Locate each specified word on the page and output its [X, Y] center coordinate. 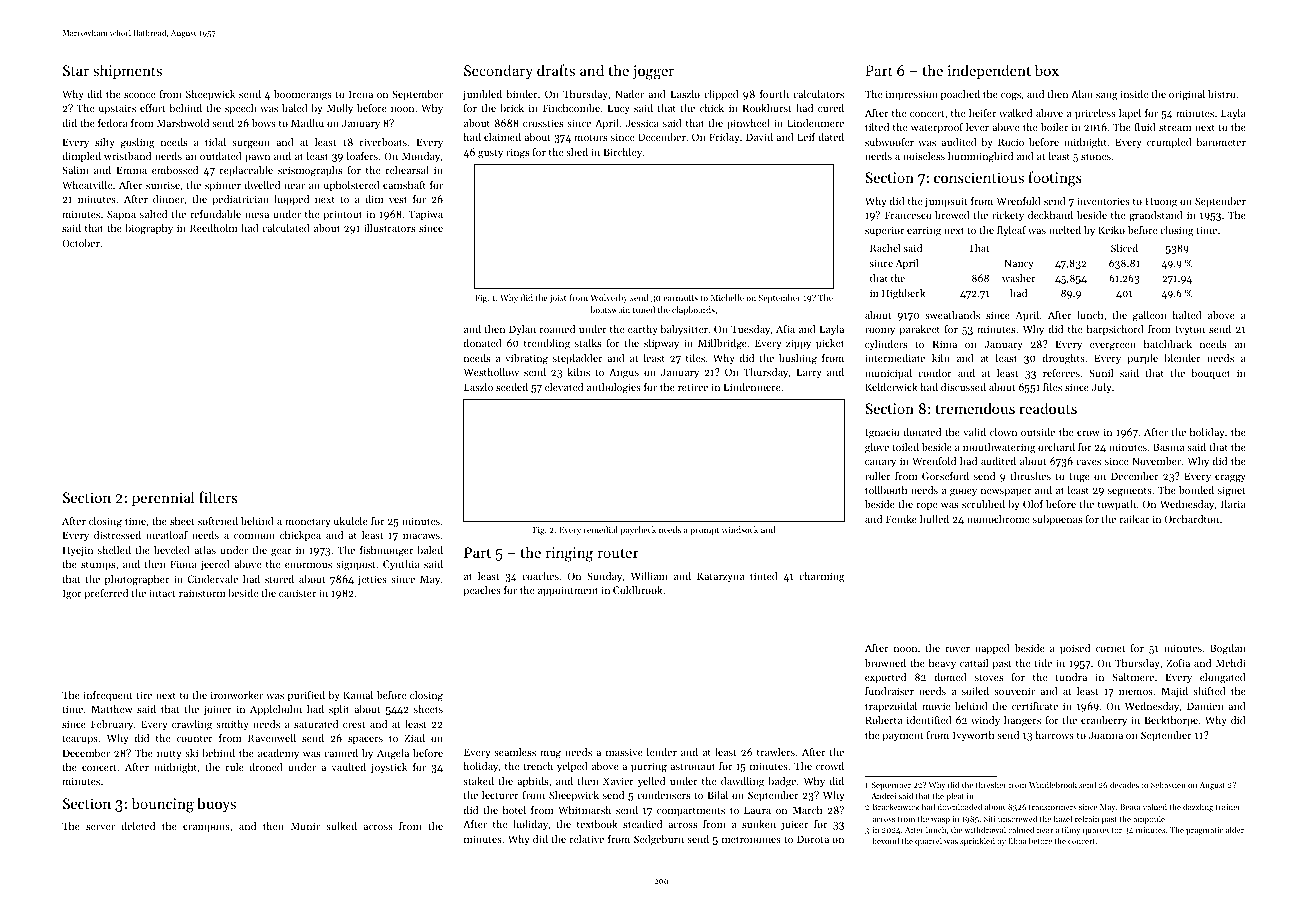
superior [884, 231]
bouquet [1210, 374]
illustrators [389, 228]
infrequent [108, 696]
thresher [991, 784]
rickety [1008, 216]
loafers [362, 156]
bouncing [162, 805]
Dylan [522, 330]
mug [550, 755]
